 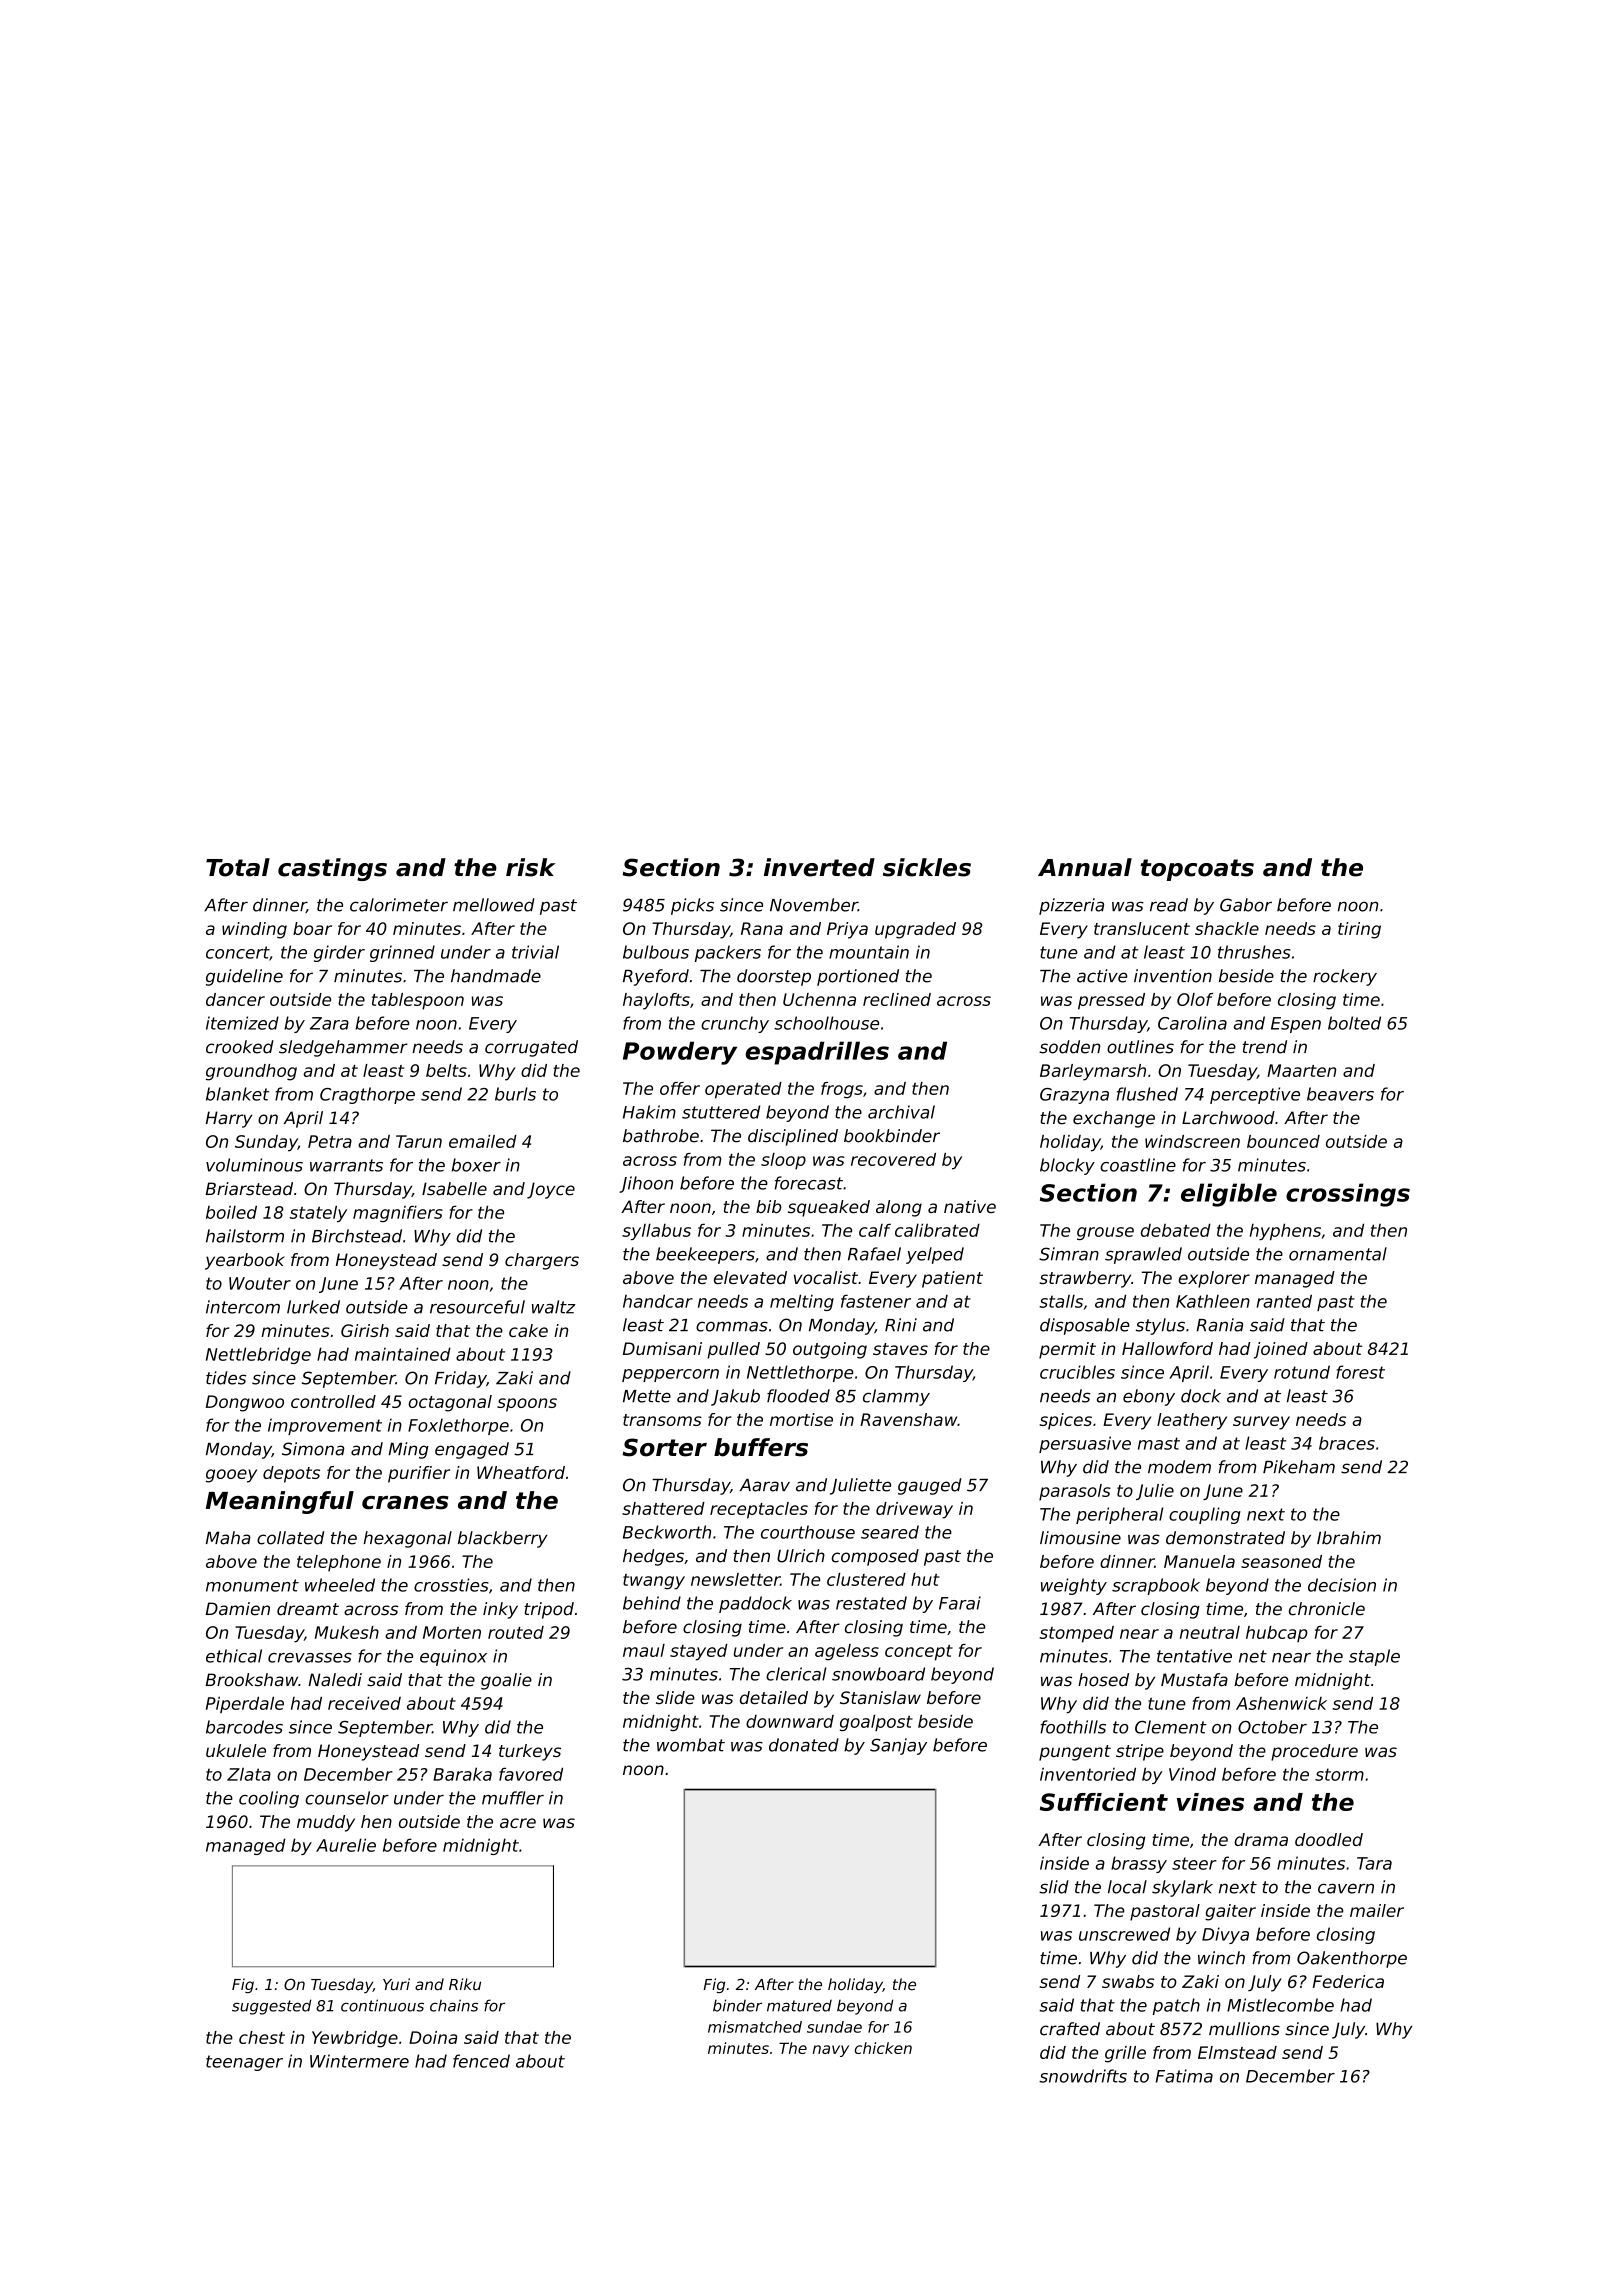 I want to click on Riku, so click(x=465, y=1984).
